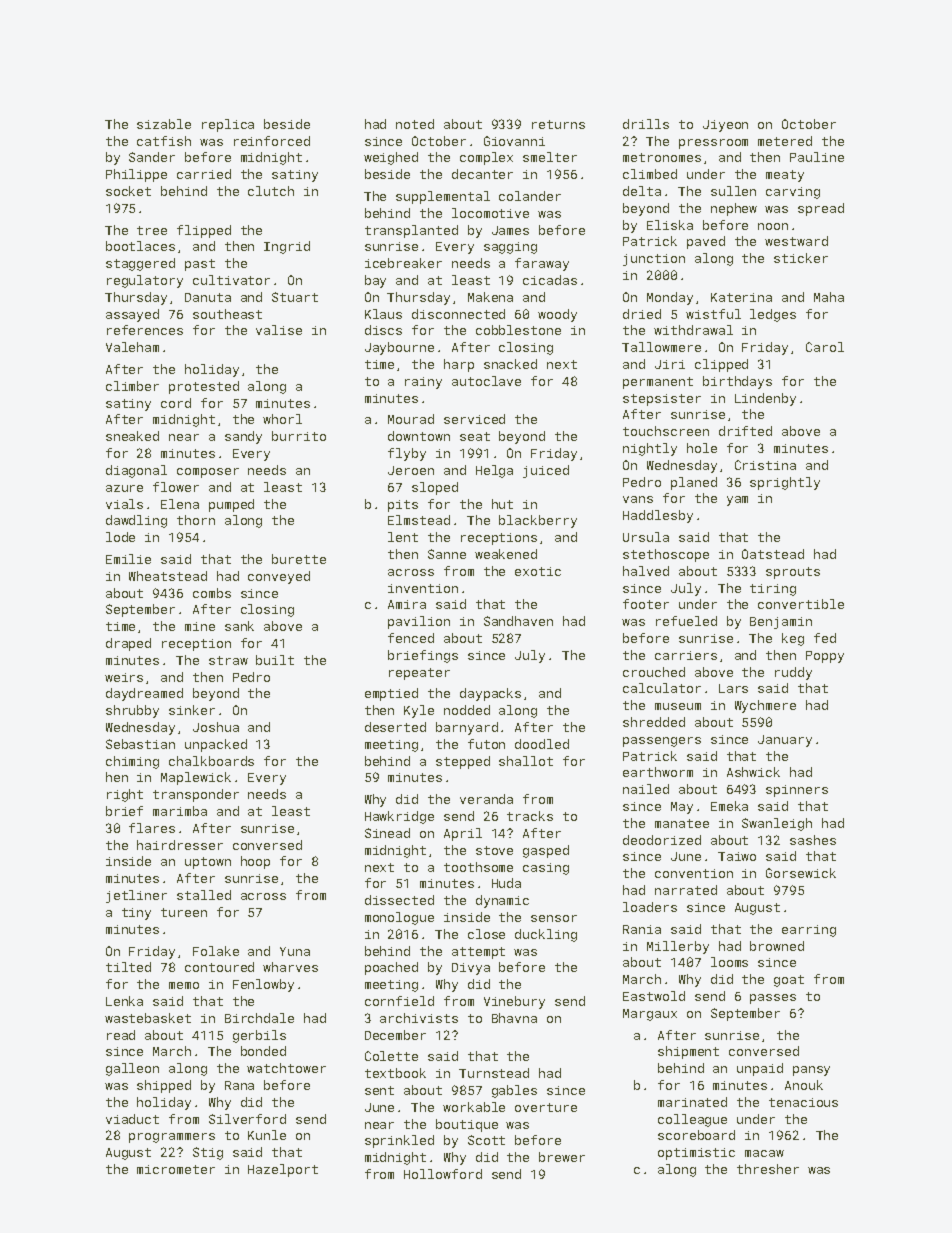  What do you see at coordinates (813, 840) in the screenshot?
I see `sashes` at bounding box center [813, 840].
